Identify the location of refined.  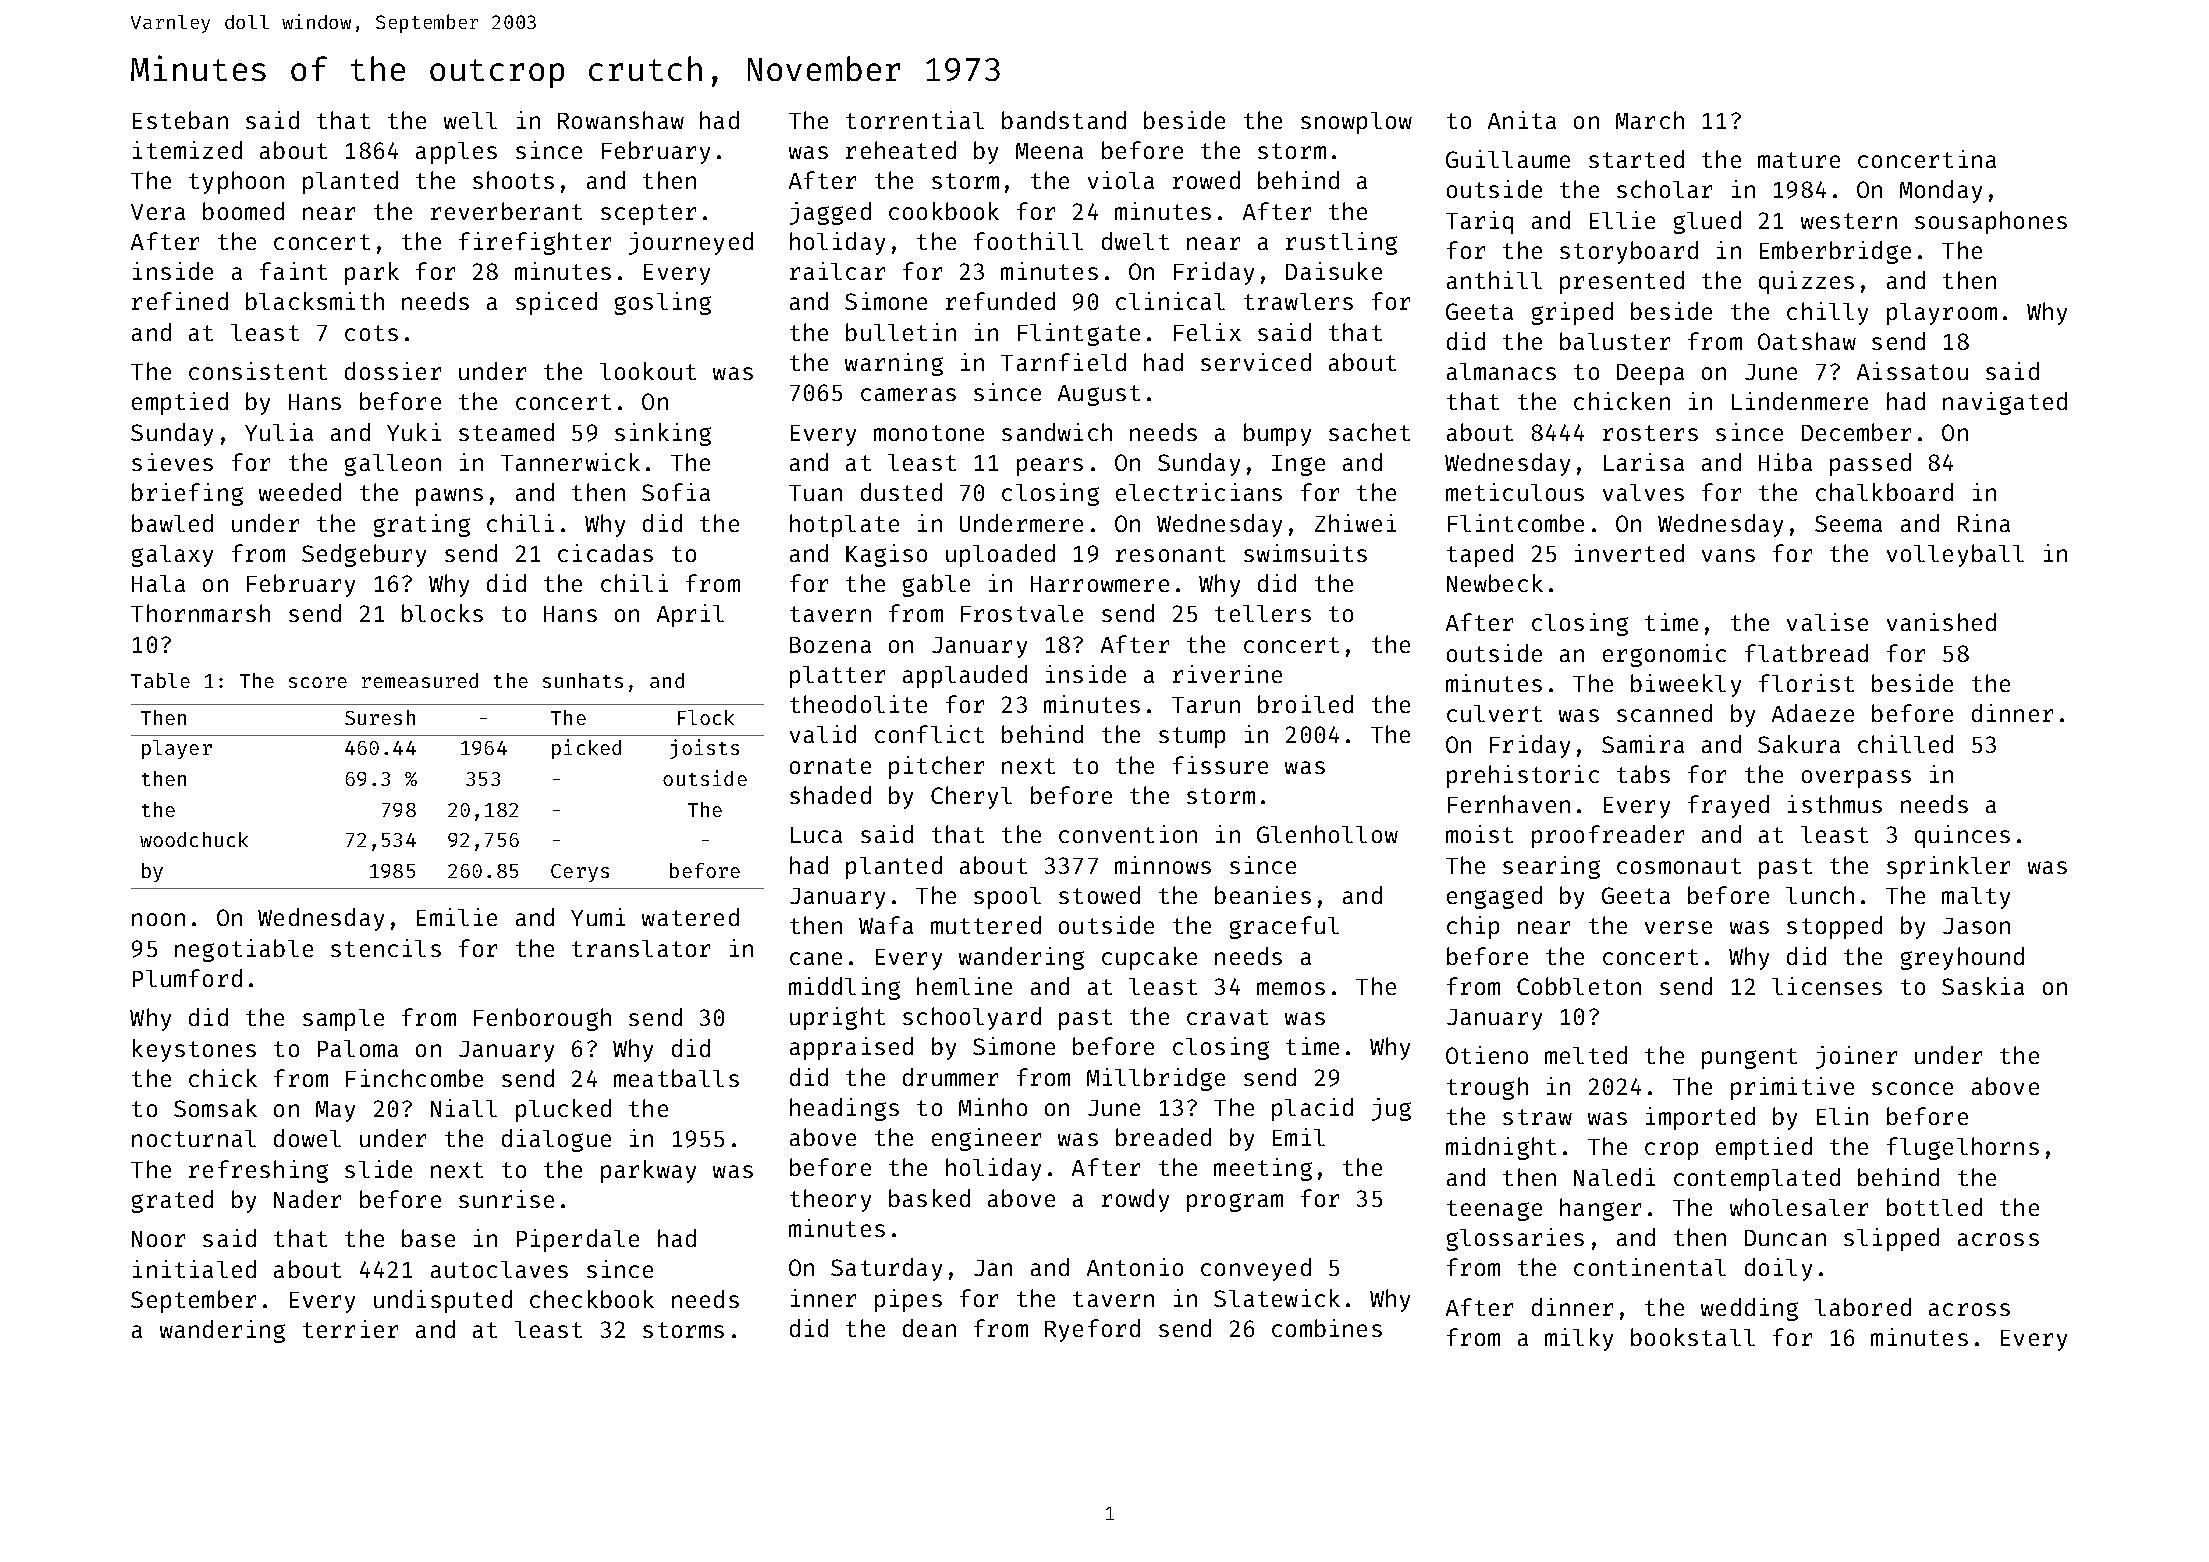
(180, 301).
